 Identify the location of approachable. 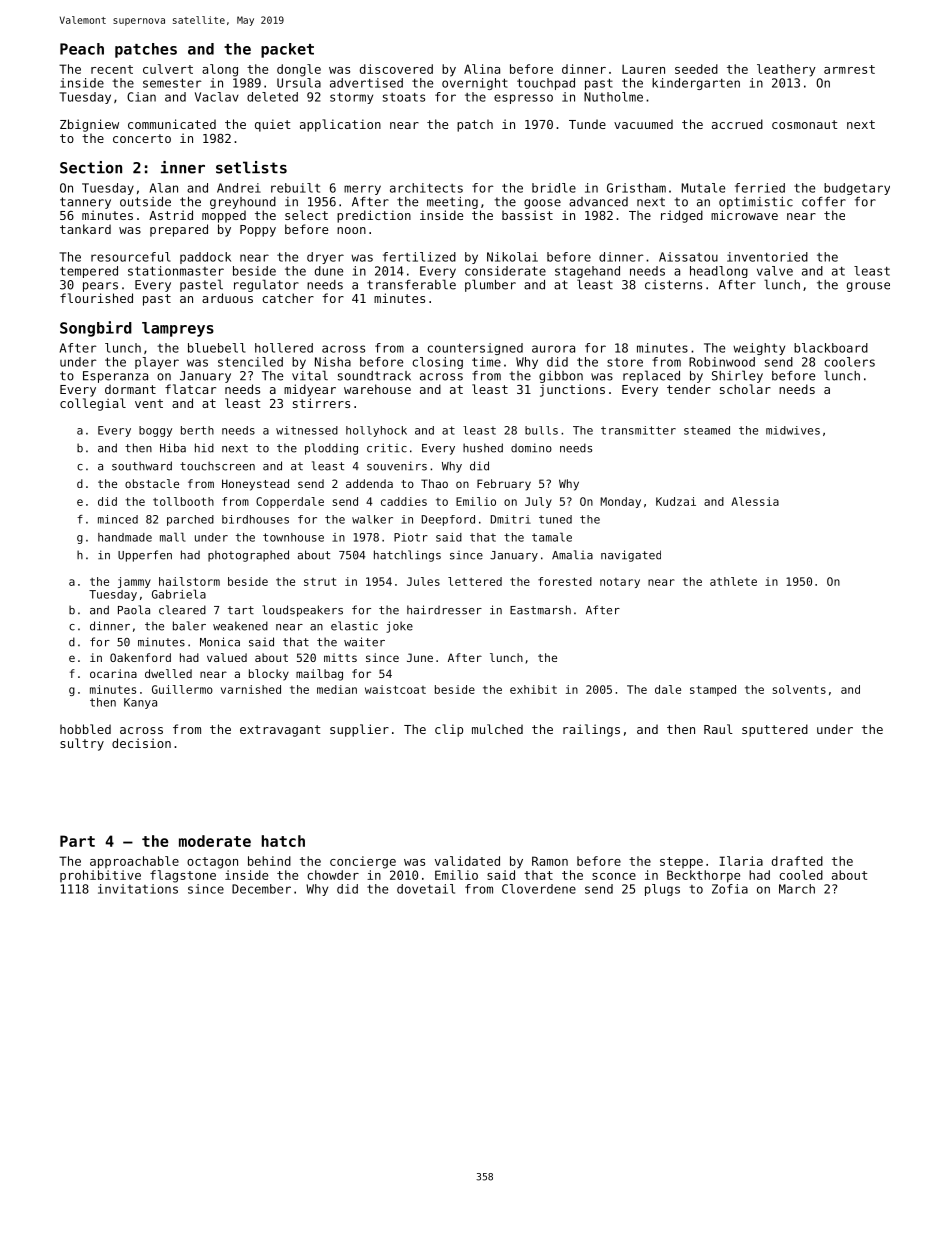
(134, 862).
